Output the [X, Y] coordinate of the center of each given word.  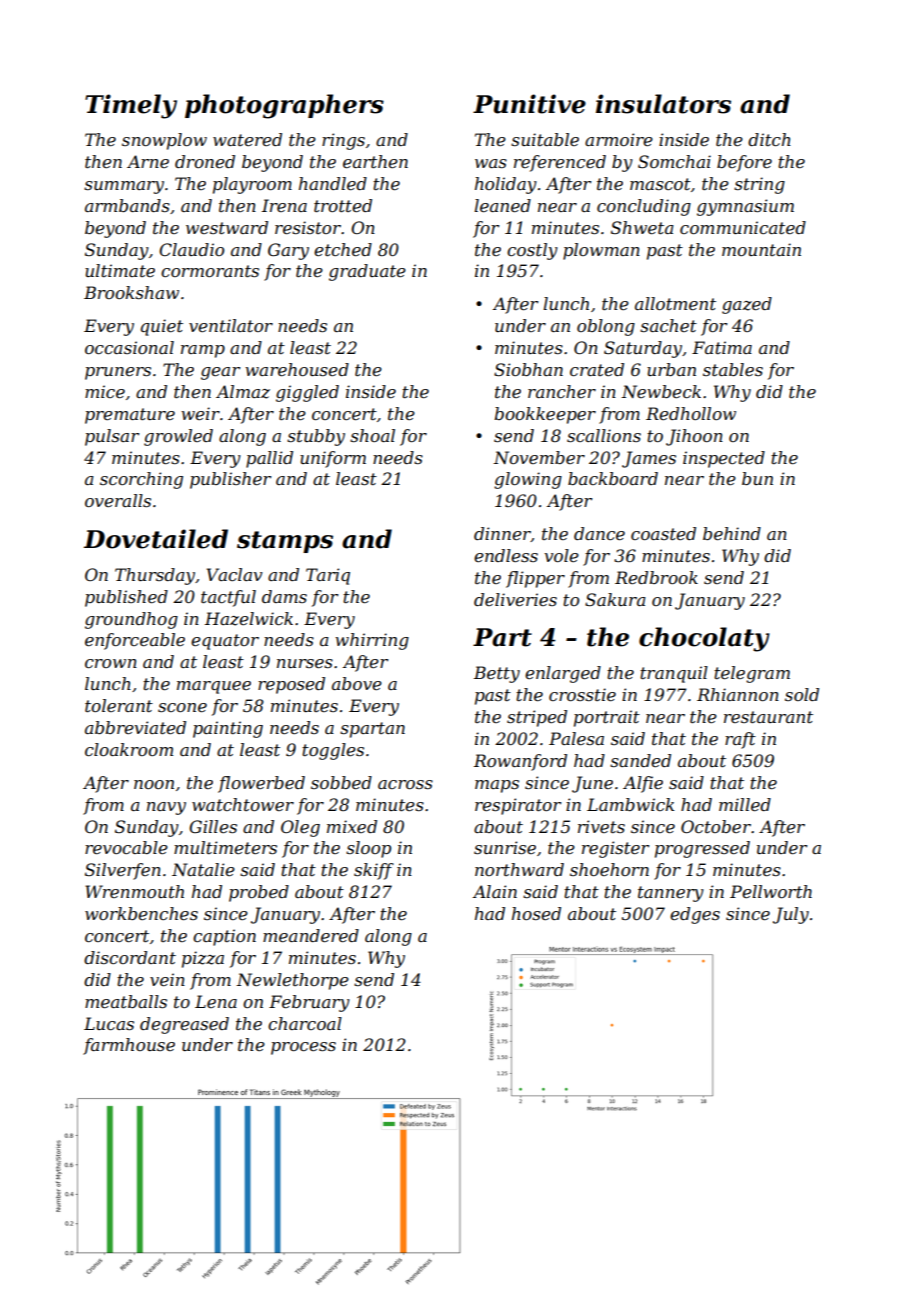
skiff [374, 871]
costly [532, 251]
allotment [675, 303]
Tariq [328, 576]
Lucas [109, 1023]
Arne [148, 161]
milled [745, 804]
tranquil [674, 674]
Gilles [213, 826]
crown [111, 663]
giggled [307, 393]
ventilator [231, 325]
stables [733, 369]
